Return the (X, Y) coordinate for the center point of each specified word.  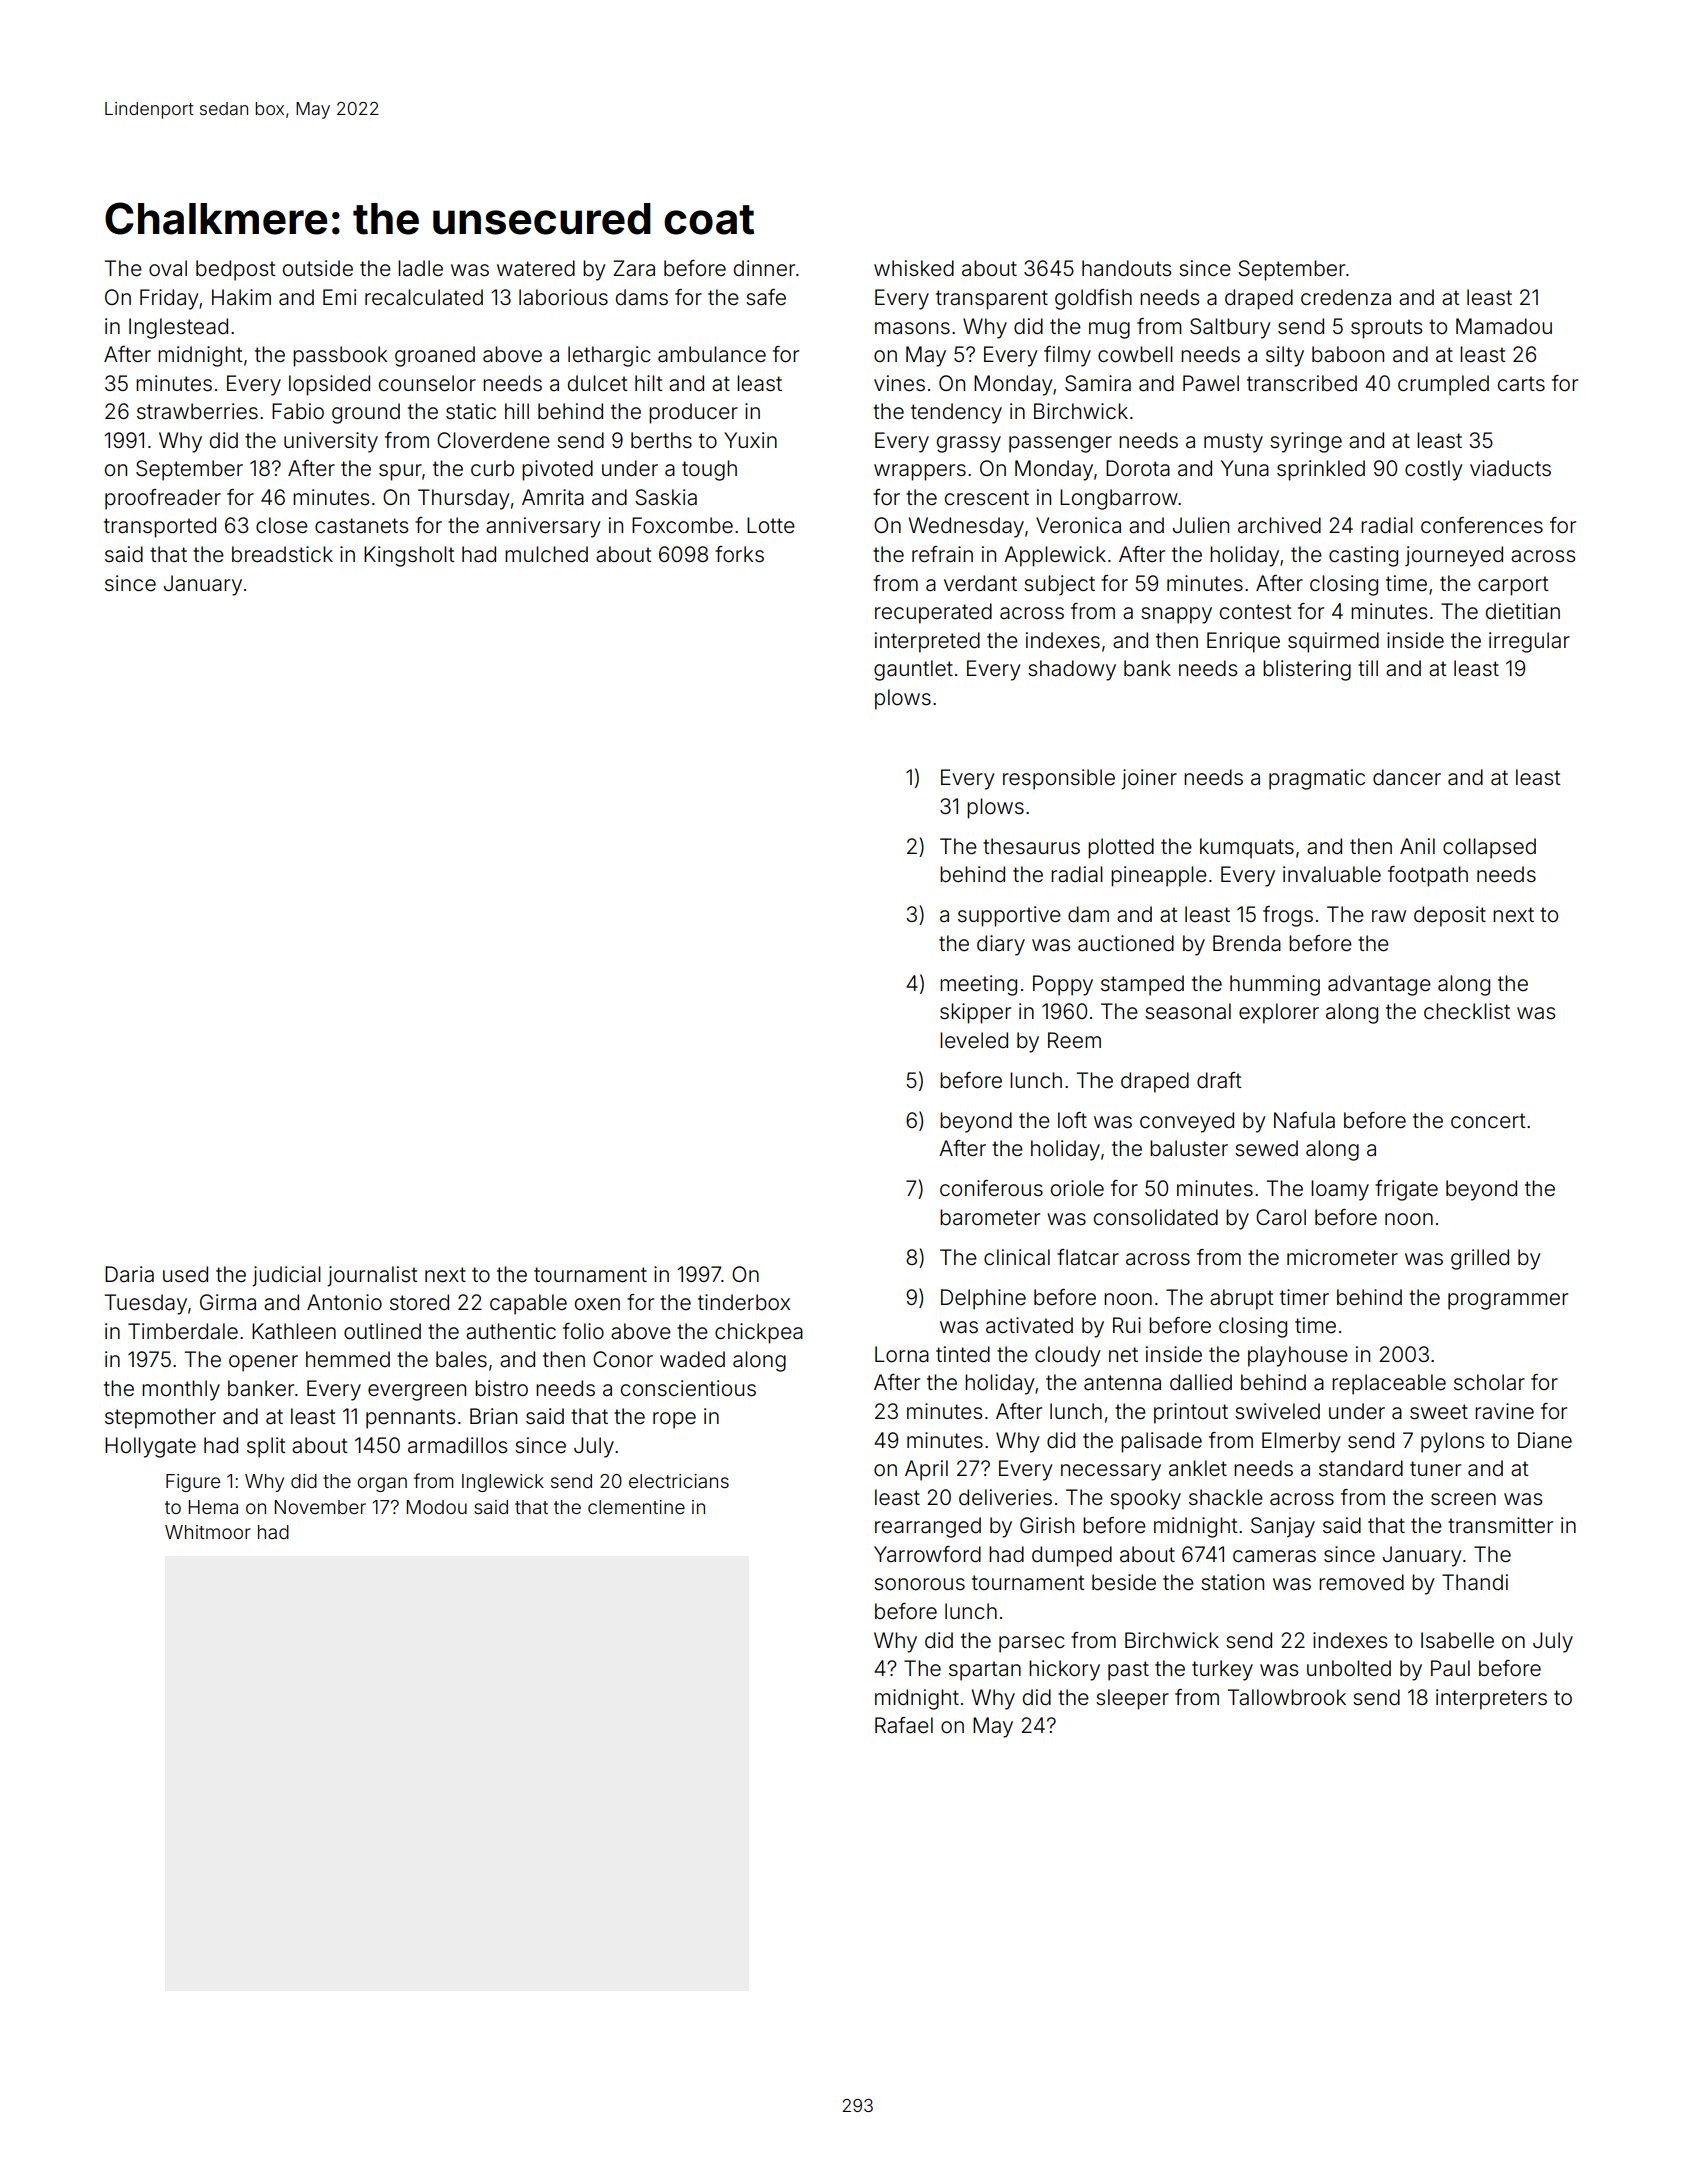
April (926, 1470)
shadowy (1072, 670)
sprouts (1386, 329)
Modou (437, 1507)
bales (461, 1359)
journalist (372, 1276)
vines (899, 383)
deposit (1450, 916)
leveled (974, 1040)
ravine (1504, 1411)
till (1368, 668)
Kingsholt (409, 556)
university (331, 442)
